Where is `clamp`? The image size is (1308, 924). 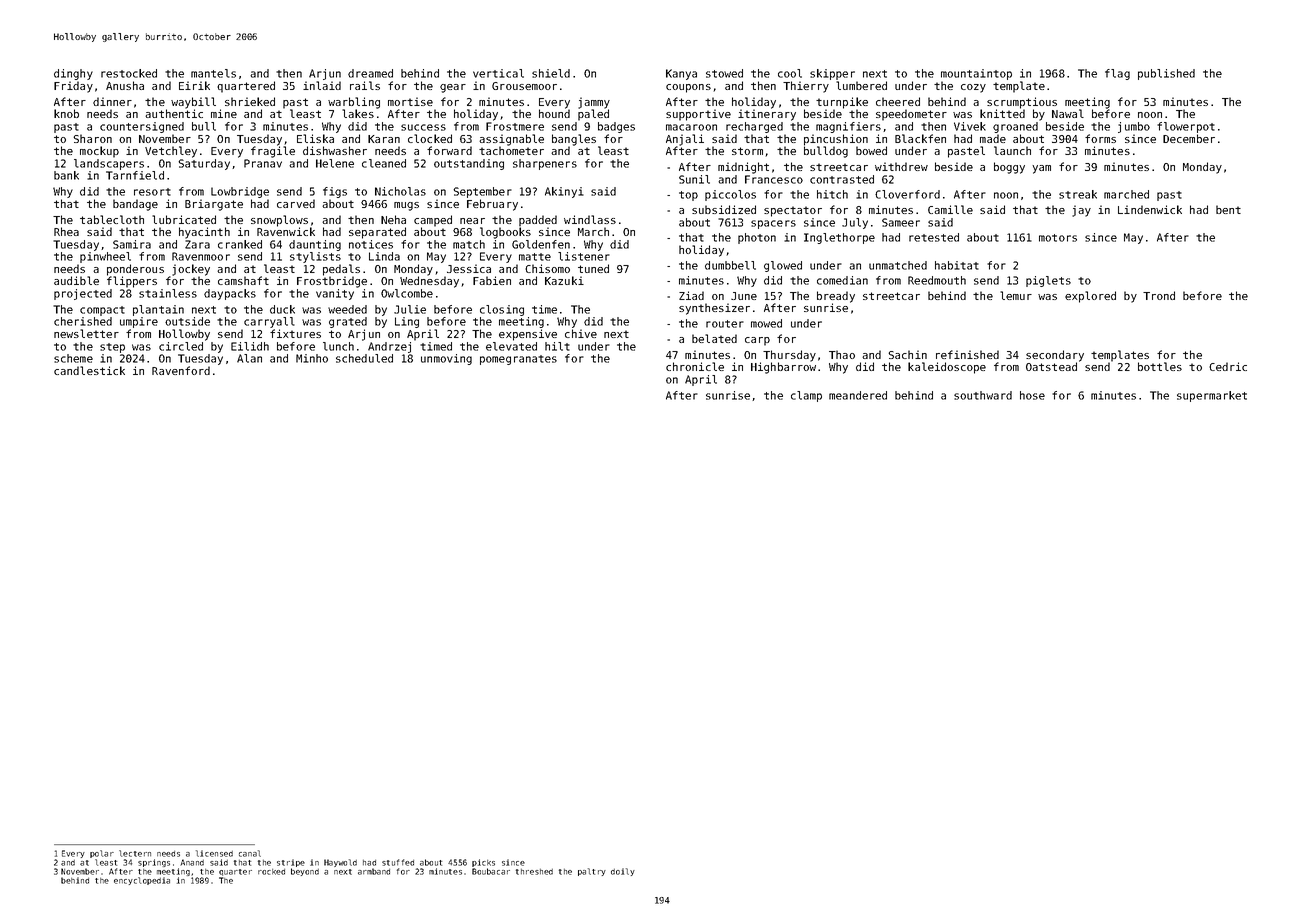 clamp is located at coordinates (806, 396).
